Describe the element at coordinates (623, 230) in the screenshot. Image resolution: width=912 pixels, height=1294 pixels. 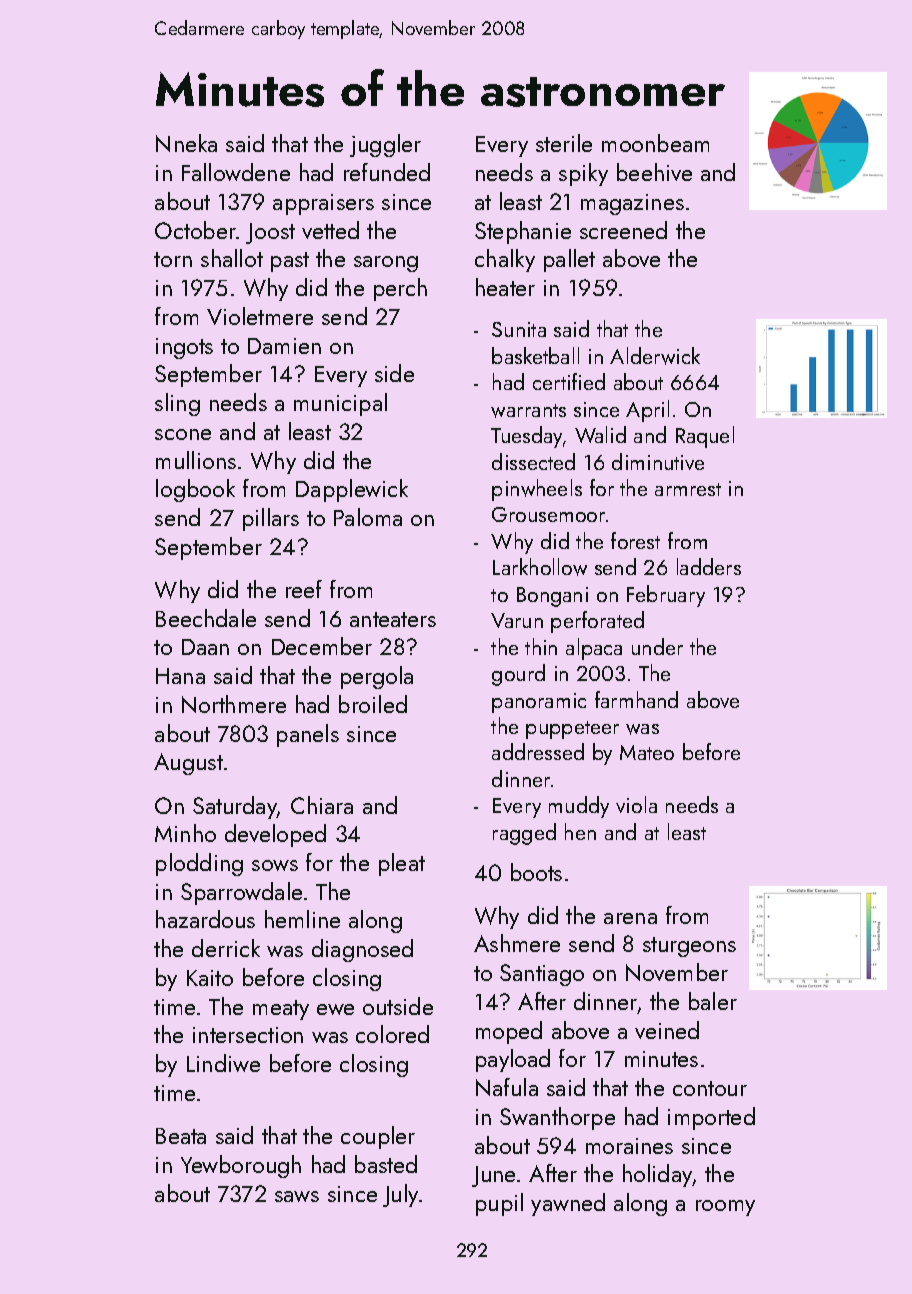
I see `screened` at that location.
